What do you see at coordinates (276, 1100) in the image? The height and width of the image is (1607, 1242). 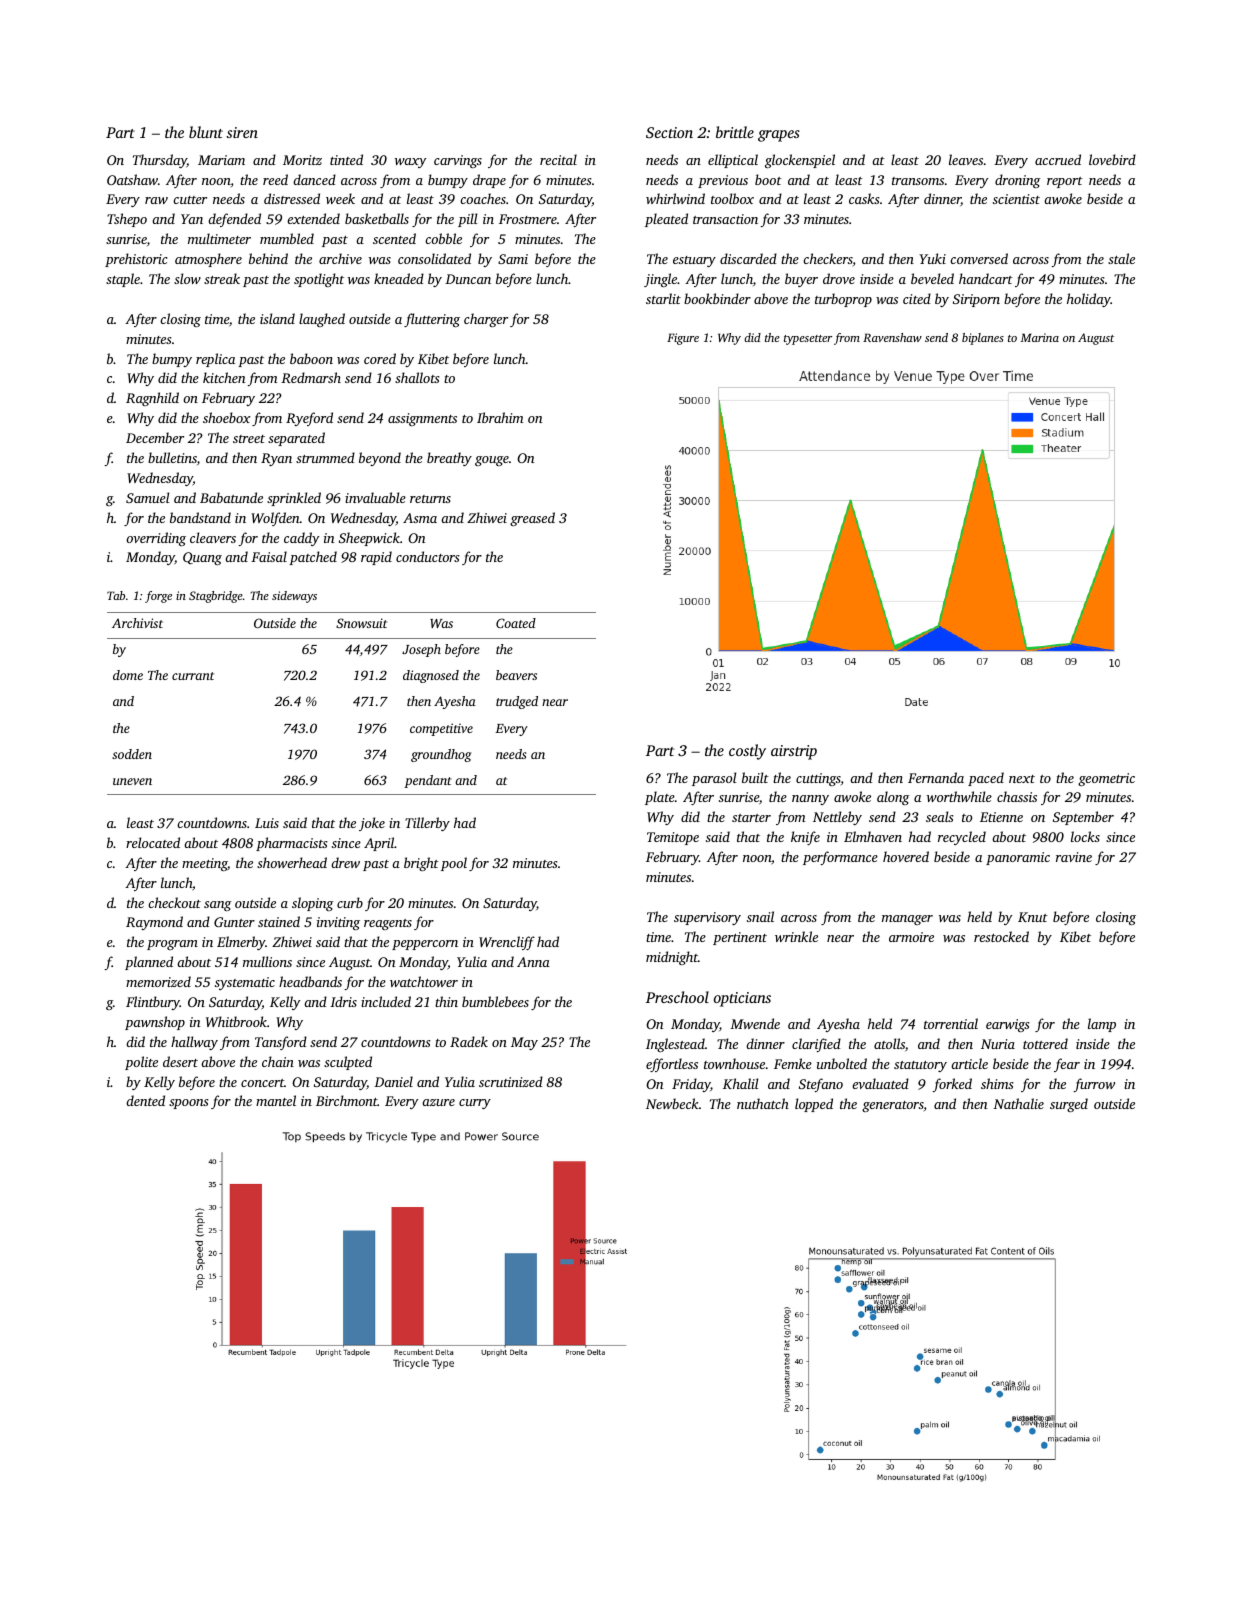 I see `mantel` at bounding box center [276, 1100].
